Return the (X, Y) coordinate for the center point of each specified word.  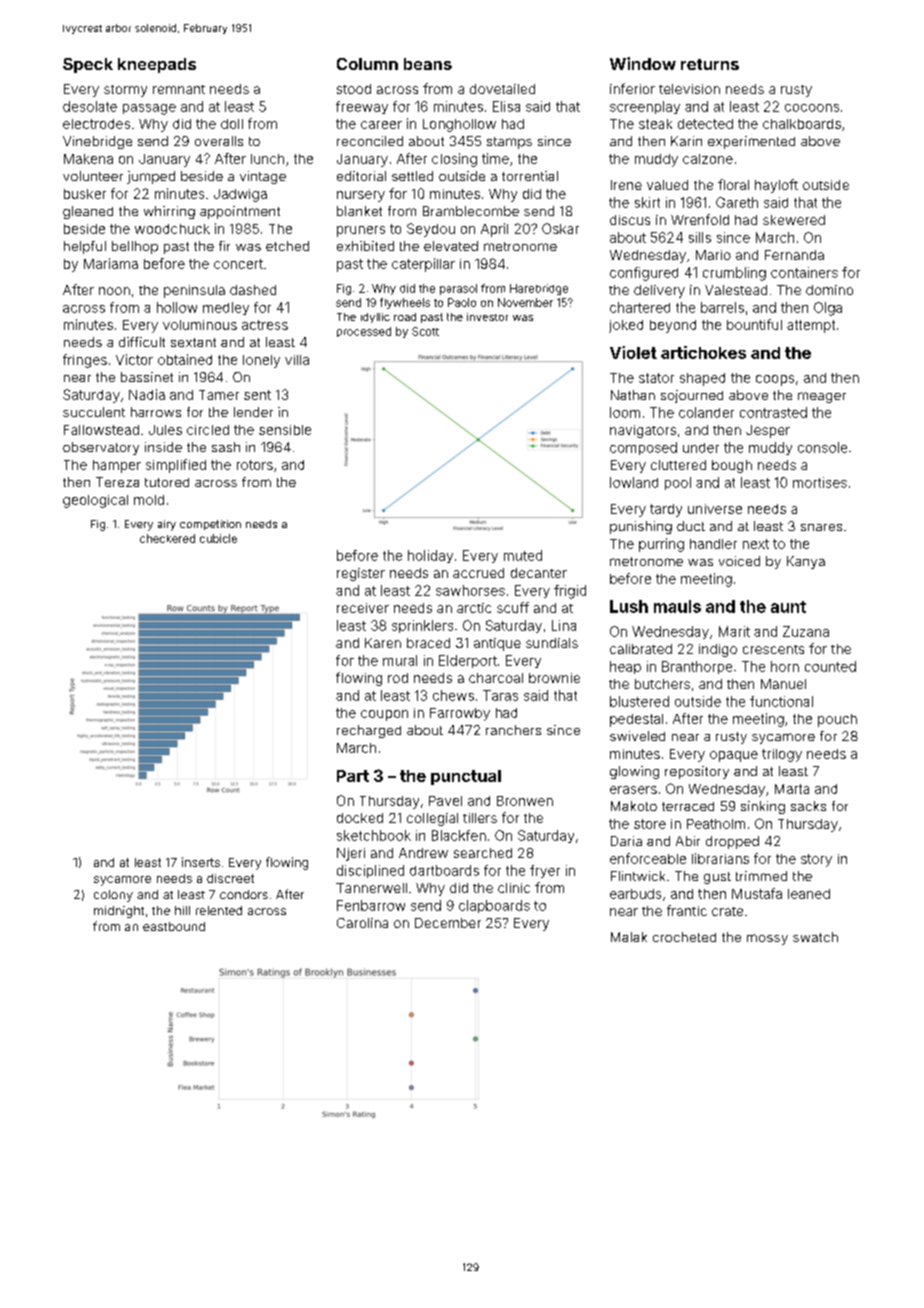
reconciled (370, 141)
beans (428, 64)
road (405, 317)
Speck (88, 65)
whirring (169, 212)
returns (710, 64)
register (361, 574)
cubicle (218, 538)
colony (113, 896)
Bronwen (525, 801)
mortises (820, 482)
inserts (201, 862)
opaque (734, 756)
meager (822, 397)
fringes (85, 361)
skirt (647, 202)
